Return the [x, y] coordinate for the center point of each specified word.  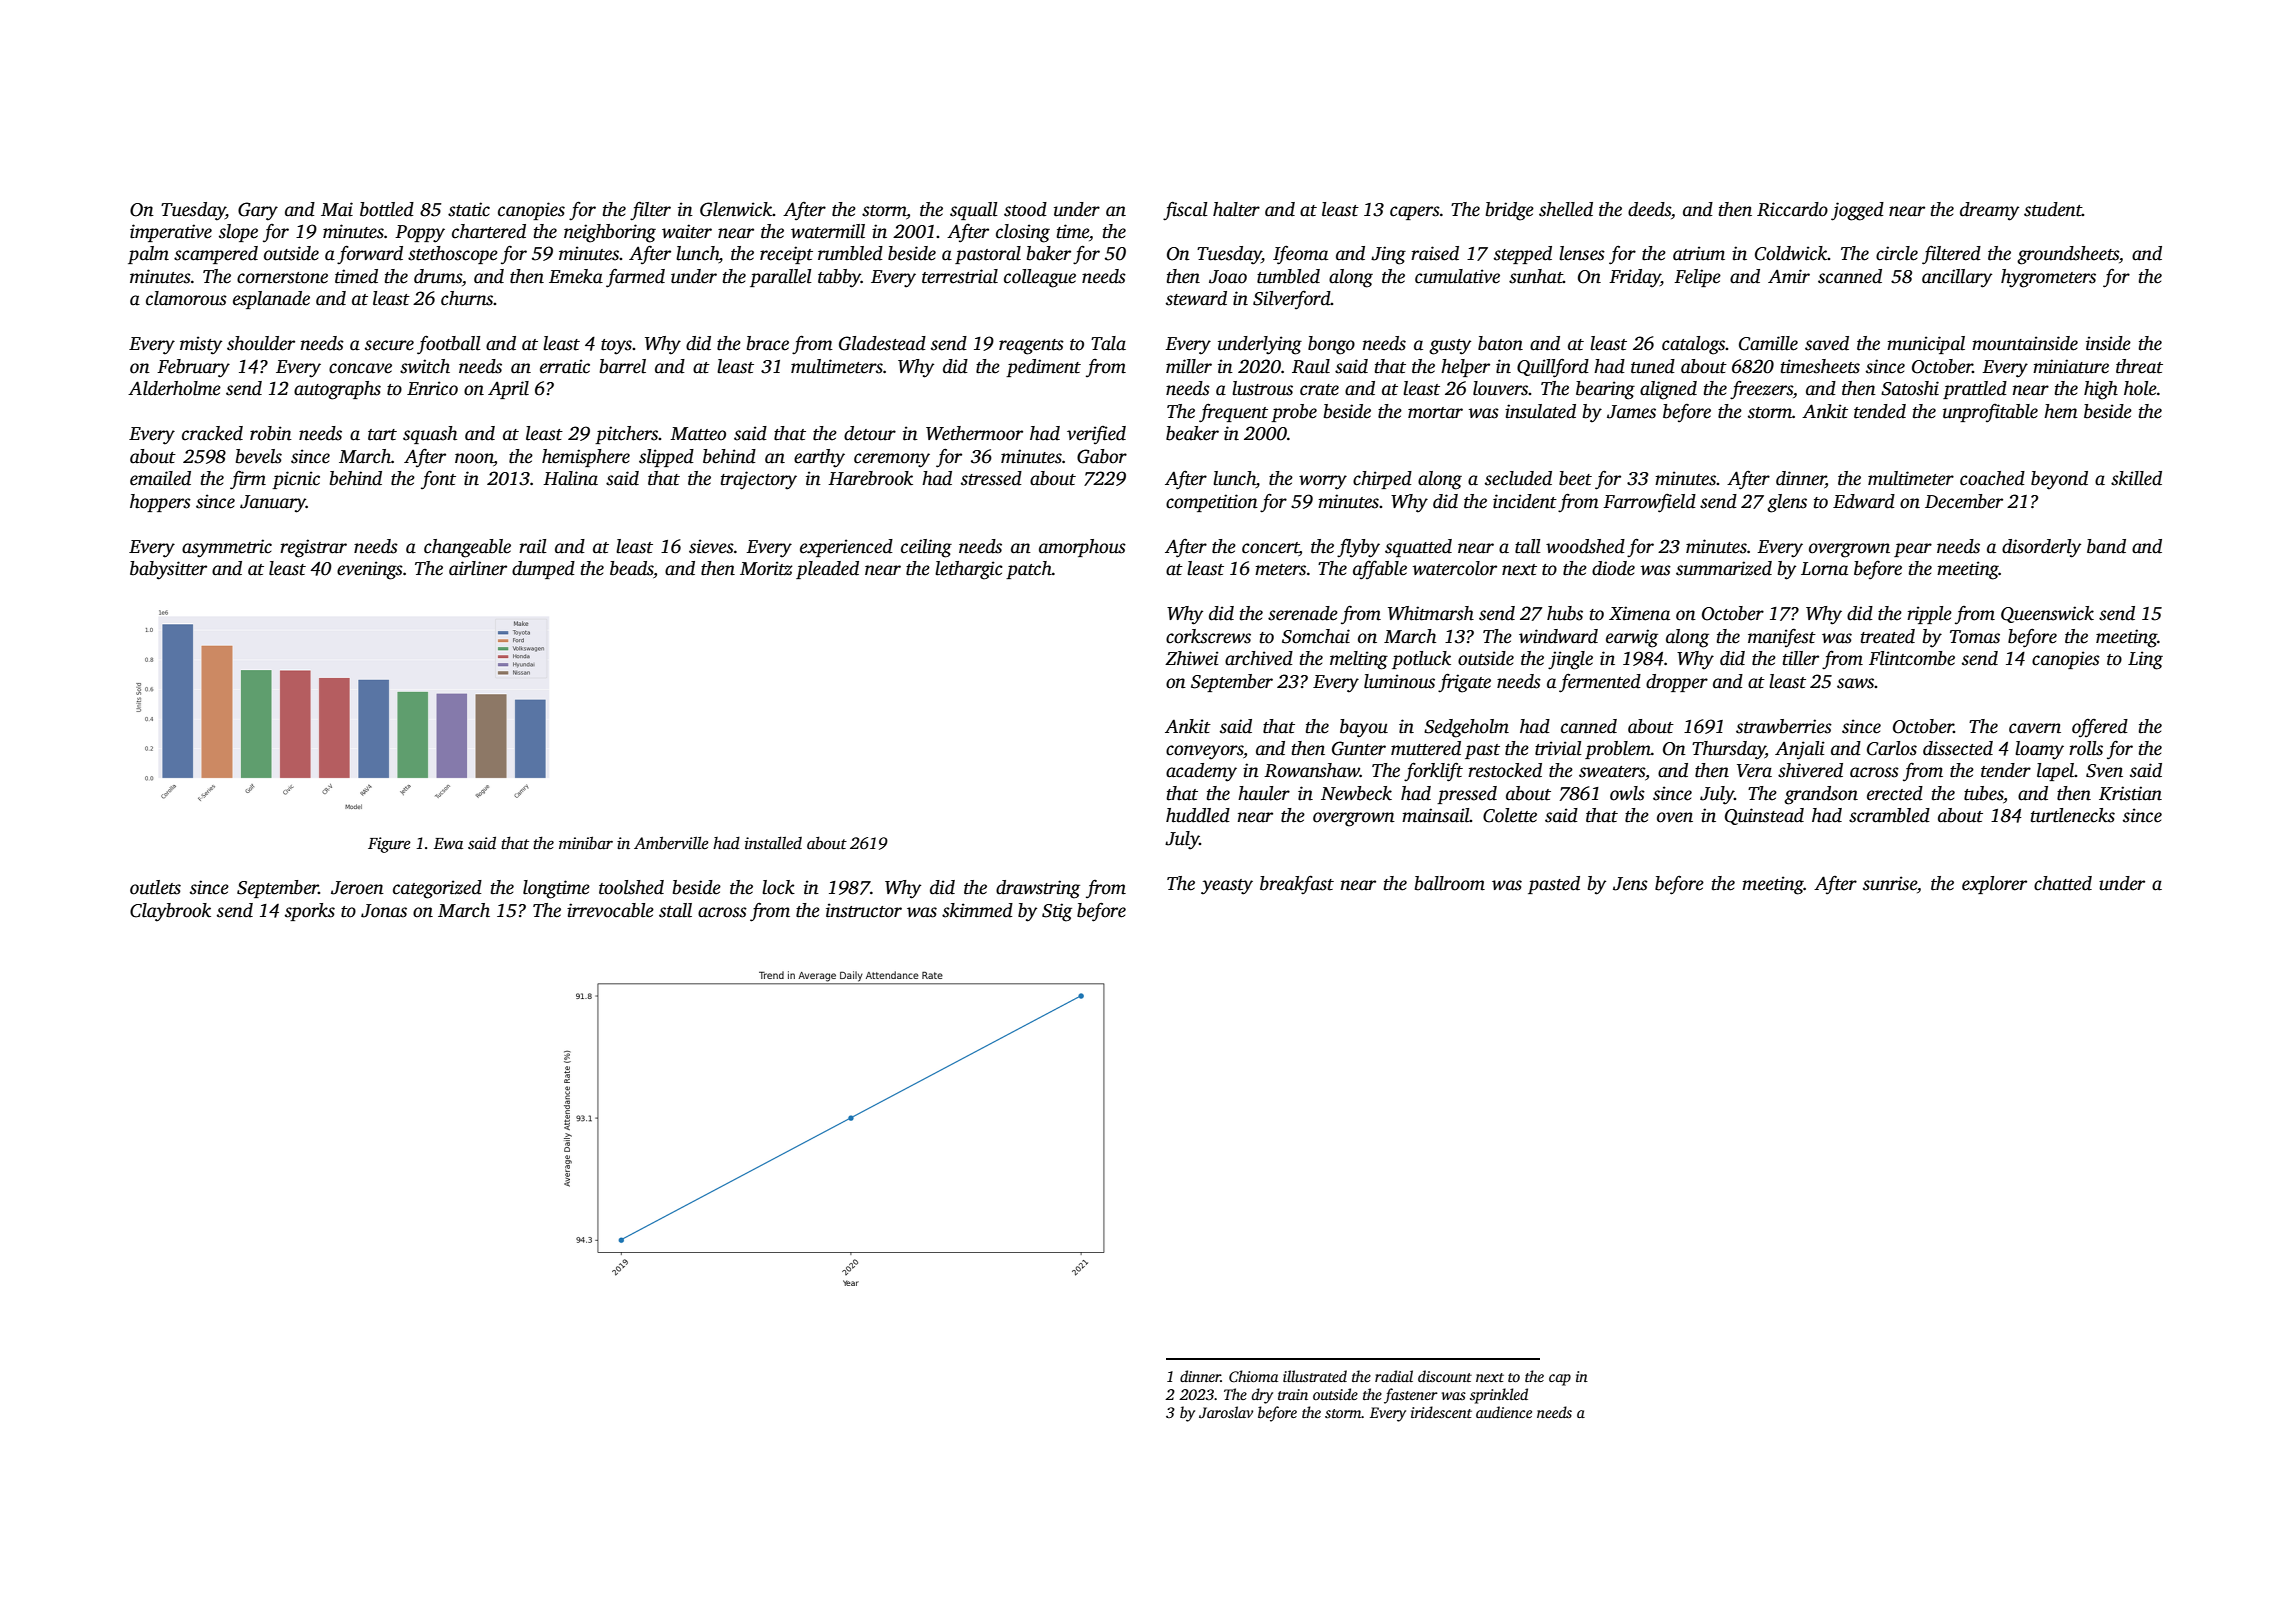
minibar [586, 843]
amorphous [1082, 548]
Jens [1630, 884]
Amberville [671, 843]
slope [238, 233]
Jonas [384, 911]
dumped [543, 570]
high [2101, 390]
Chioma [1253, 1376]
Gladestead [882, 343]
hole [2140, 388]
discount [1445, 1376]
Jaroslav [1226, 1412]
